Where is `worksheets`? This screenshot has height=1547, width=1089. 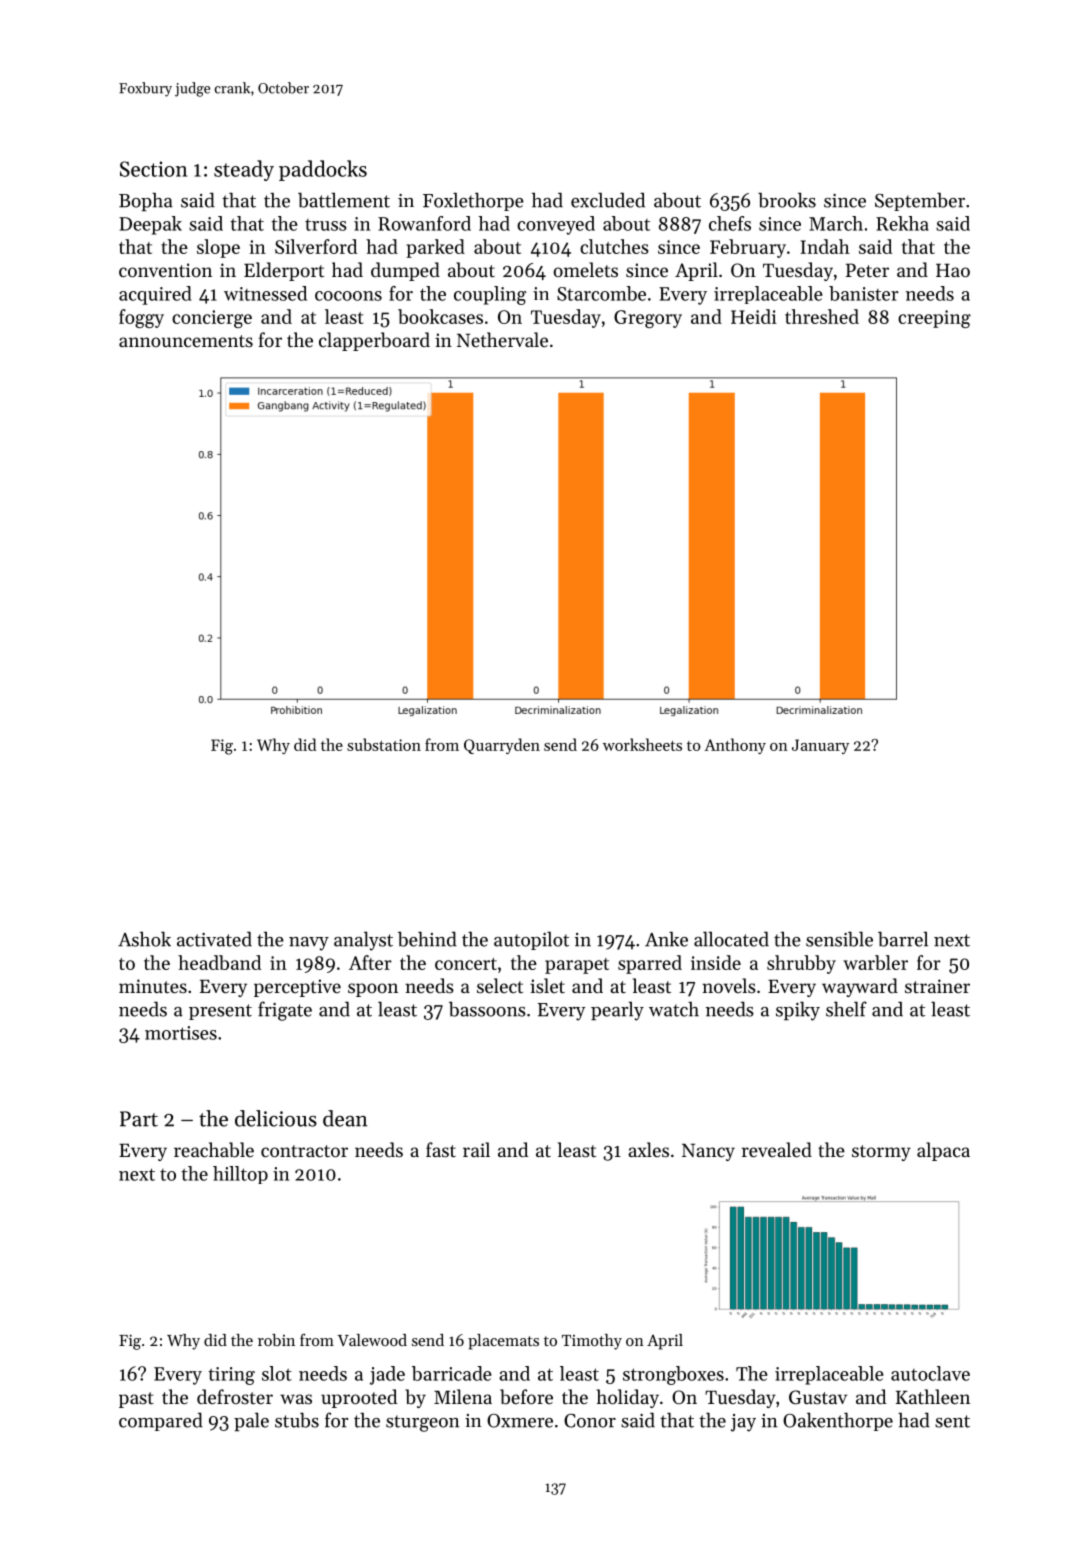 worksheets is located at coordinates (642, 744).
